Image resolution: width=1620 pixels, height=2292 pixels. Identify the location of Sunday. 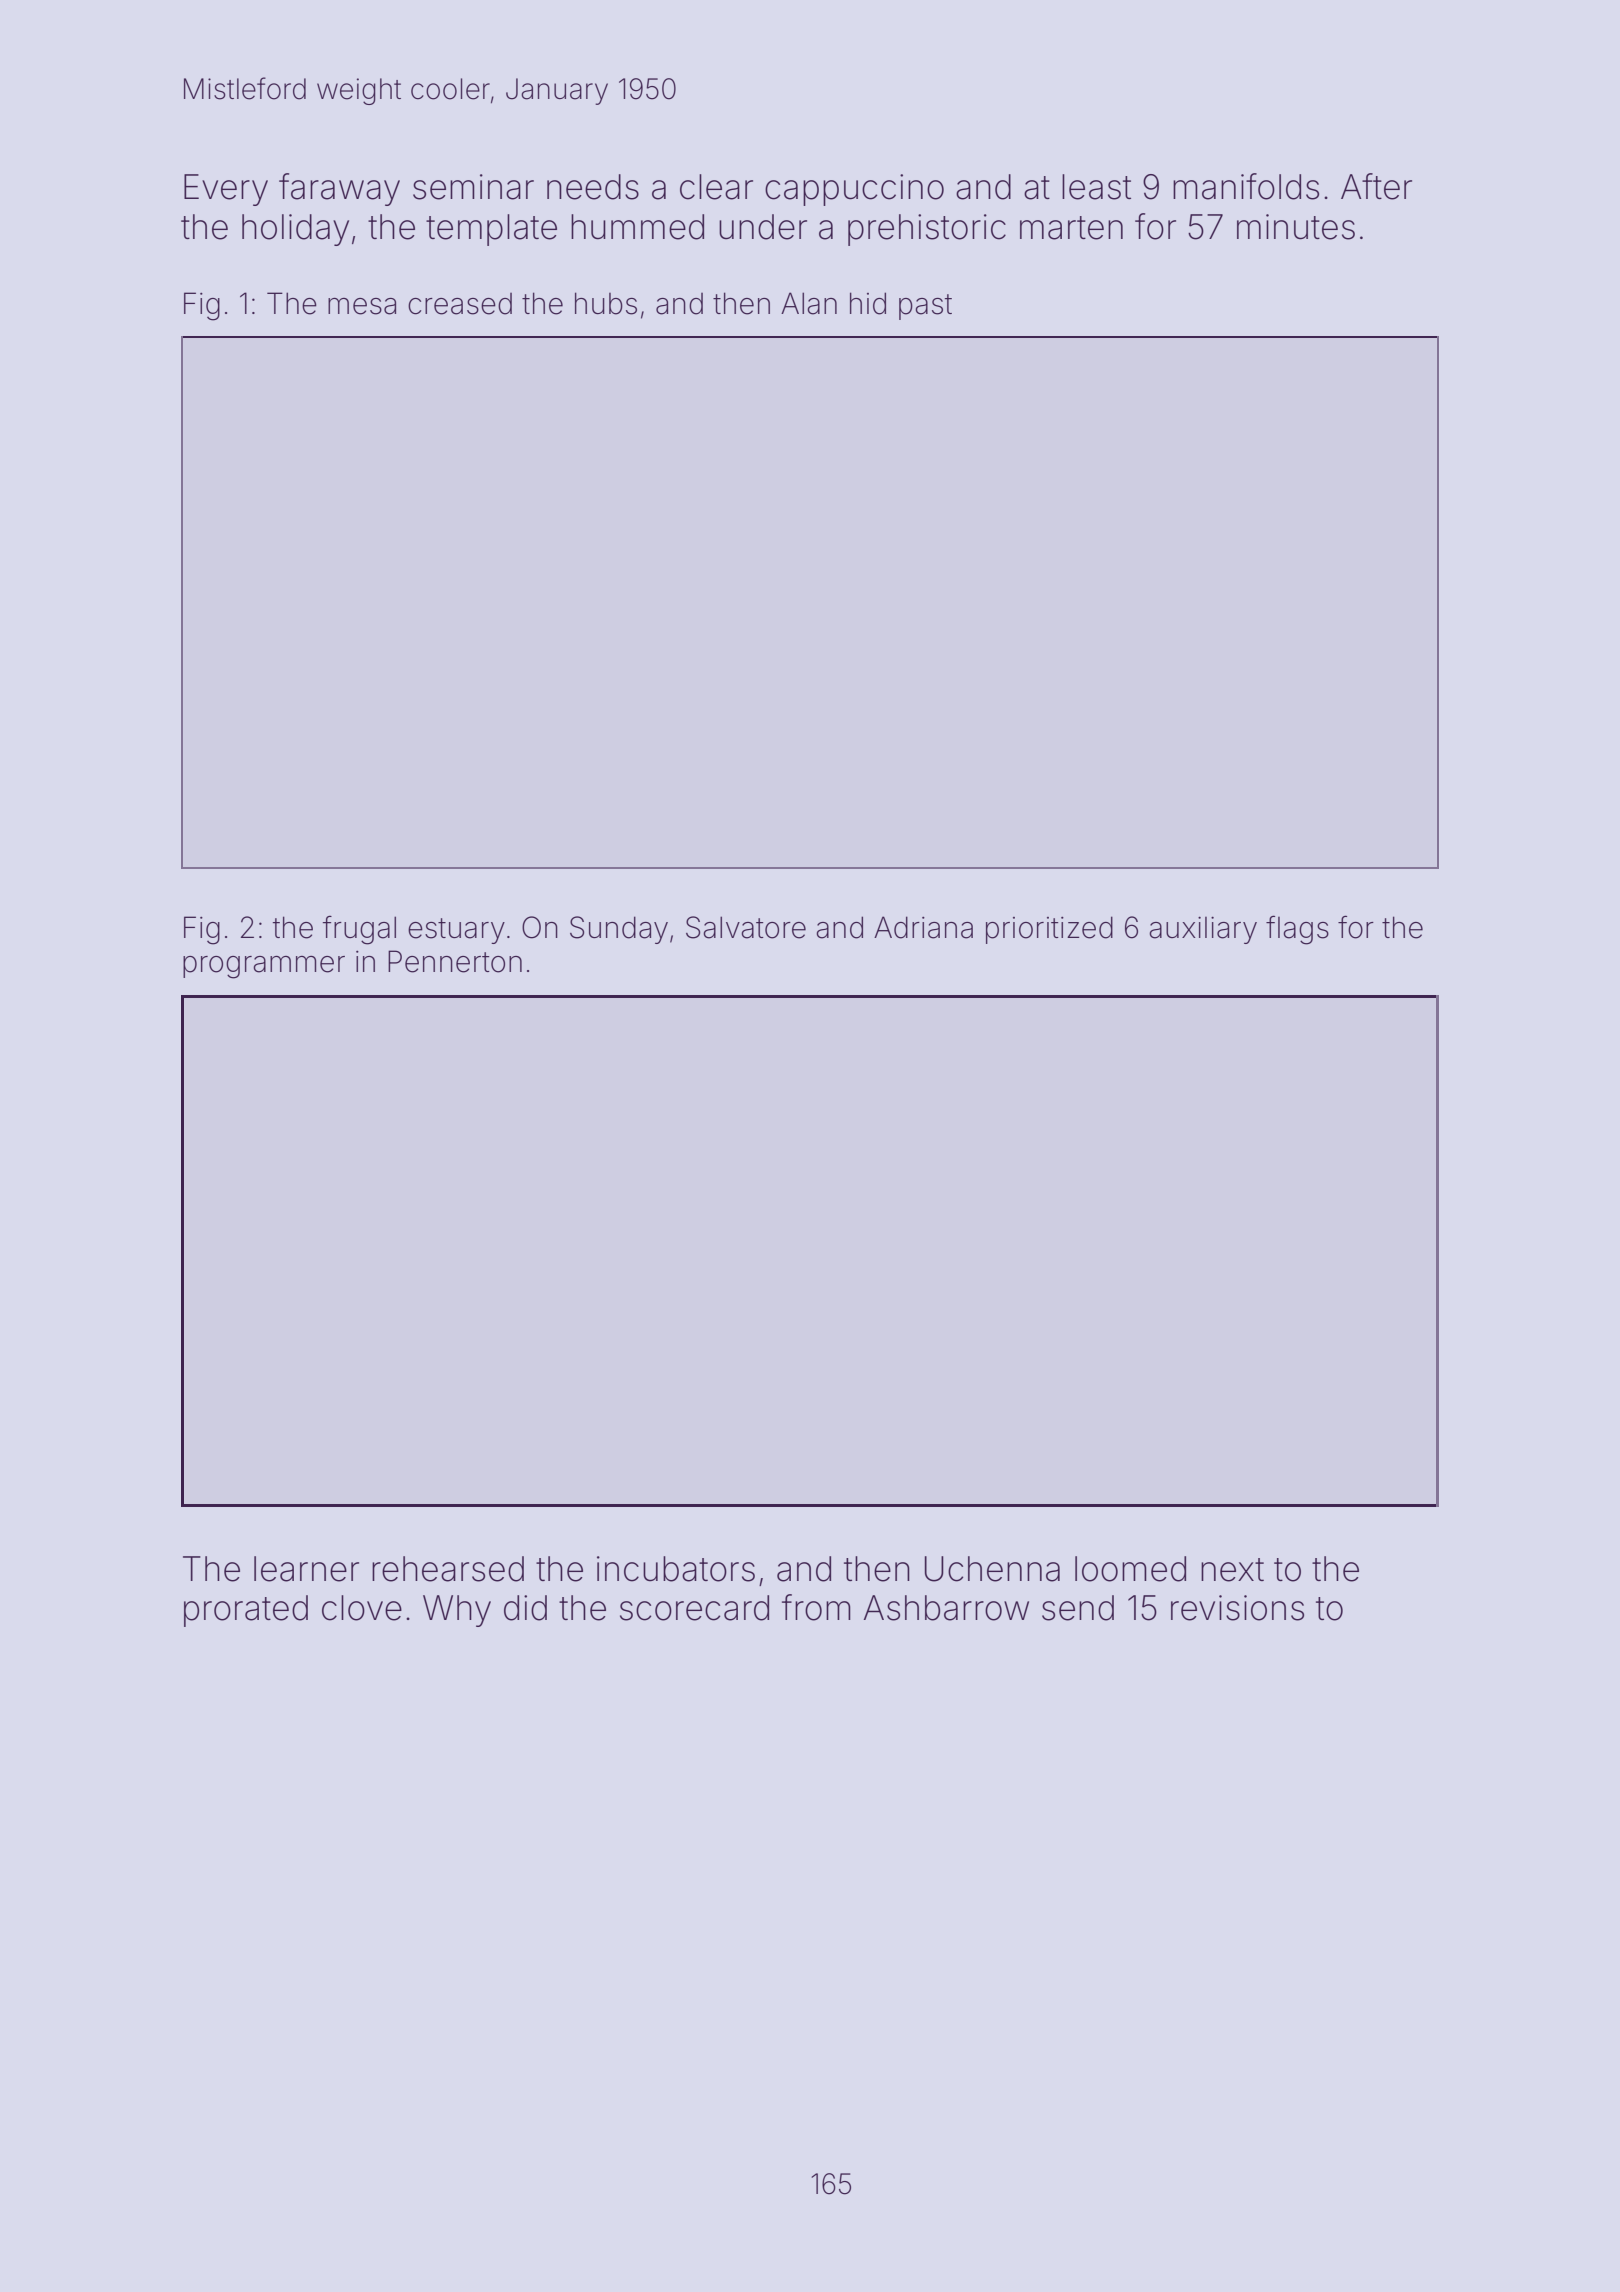
(619, 930).
